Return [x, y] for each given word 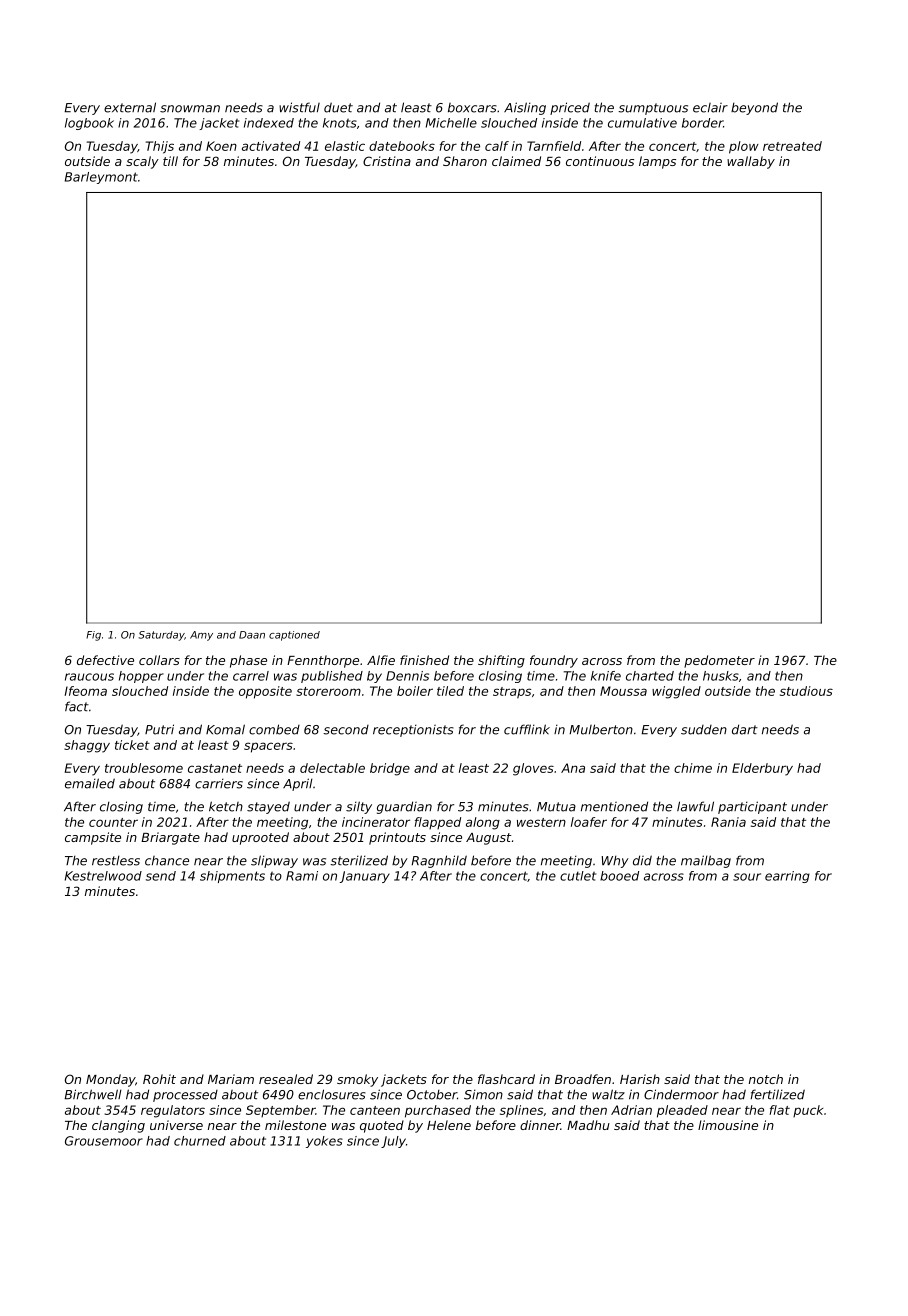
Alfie [381, 660]
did [642, 860]
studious [806, 691]
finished [424, 660]
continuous [600, 161]
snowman [190, 109]
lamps [657, 162]
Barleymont [101, 178]
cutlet [578, 876]
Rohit [159, 1079]
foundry [554, 661]
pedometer [719, 661]
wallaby [751, 162]
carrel [251, 676]
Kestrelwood [103, 876]
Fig [93, 636]
